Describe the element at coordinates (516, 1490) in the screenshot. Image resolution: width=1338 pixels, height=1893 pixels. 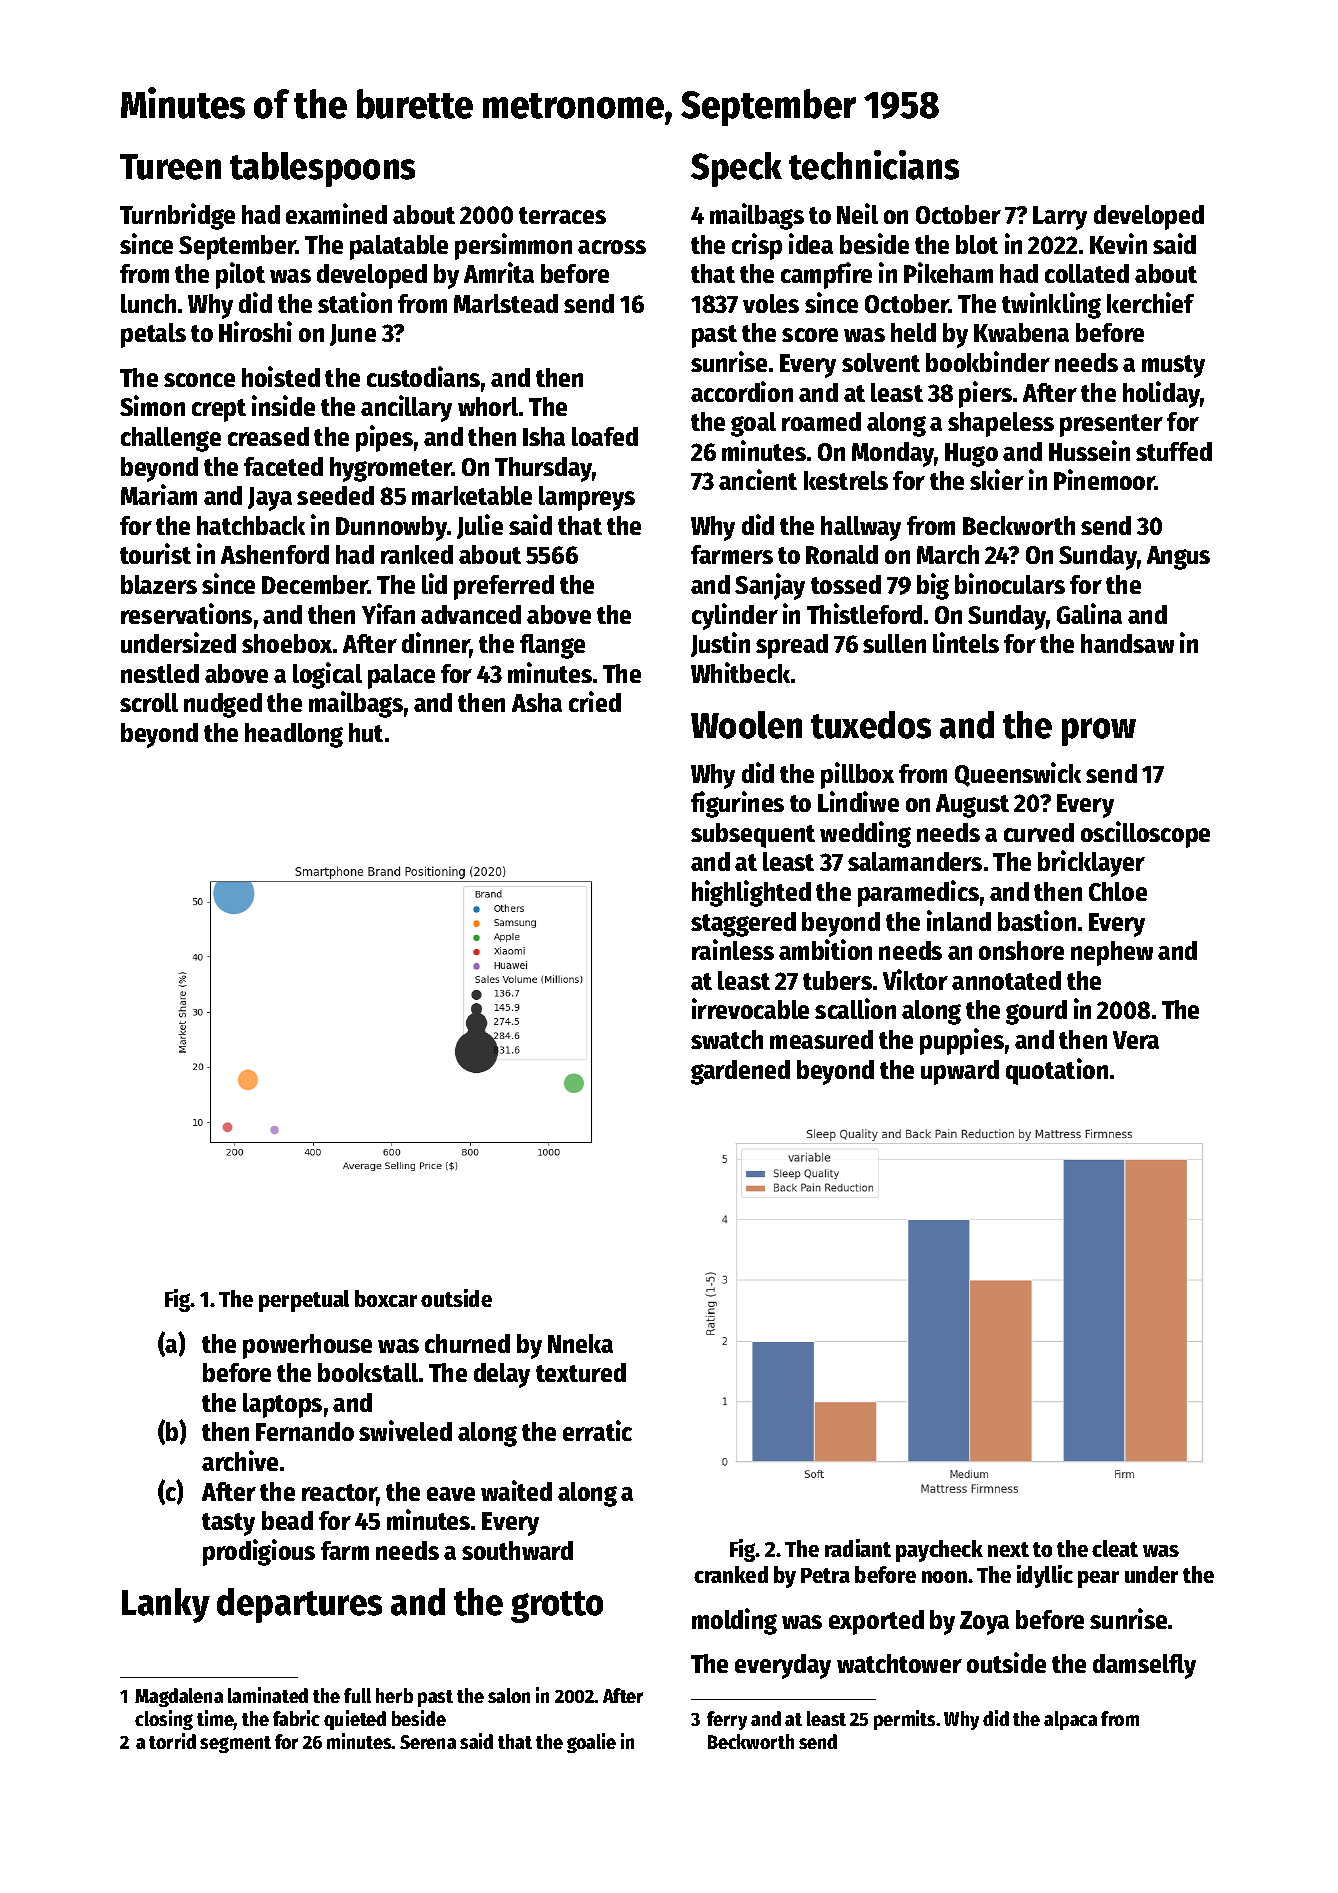
I see `waited` at that location.
